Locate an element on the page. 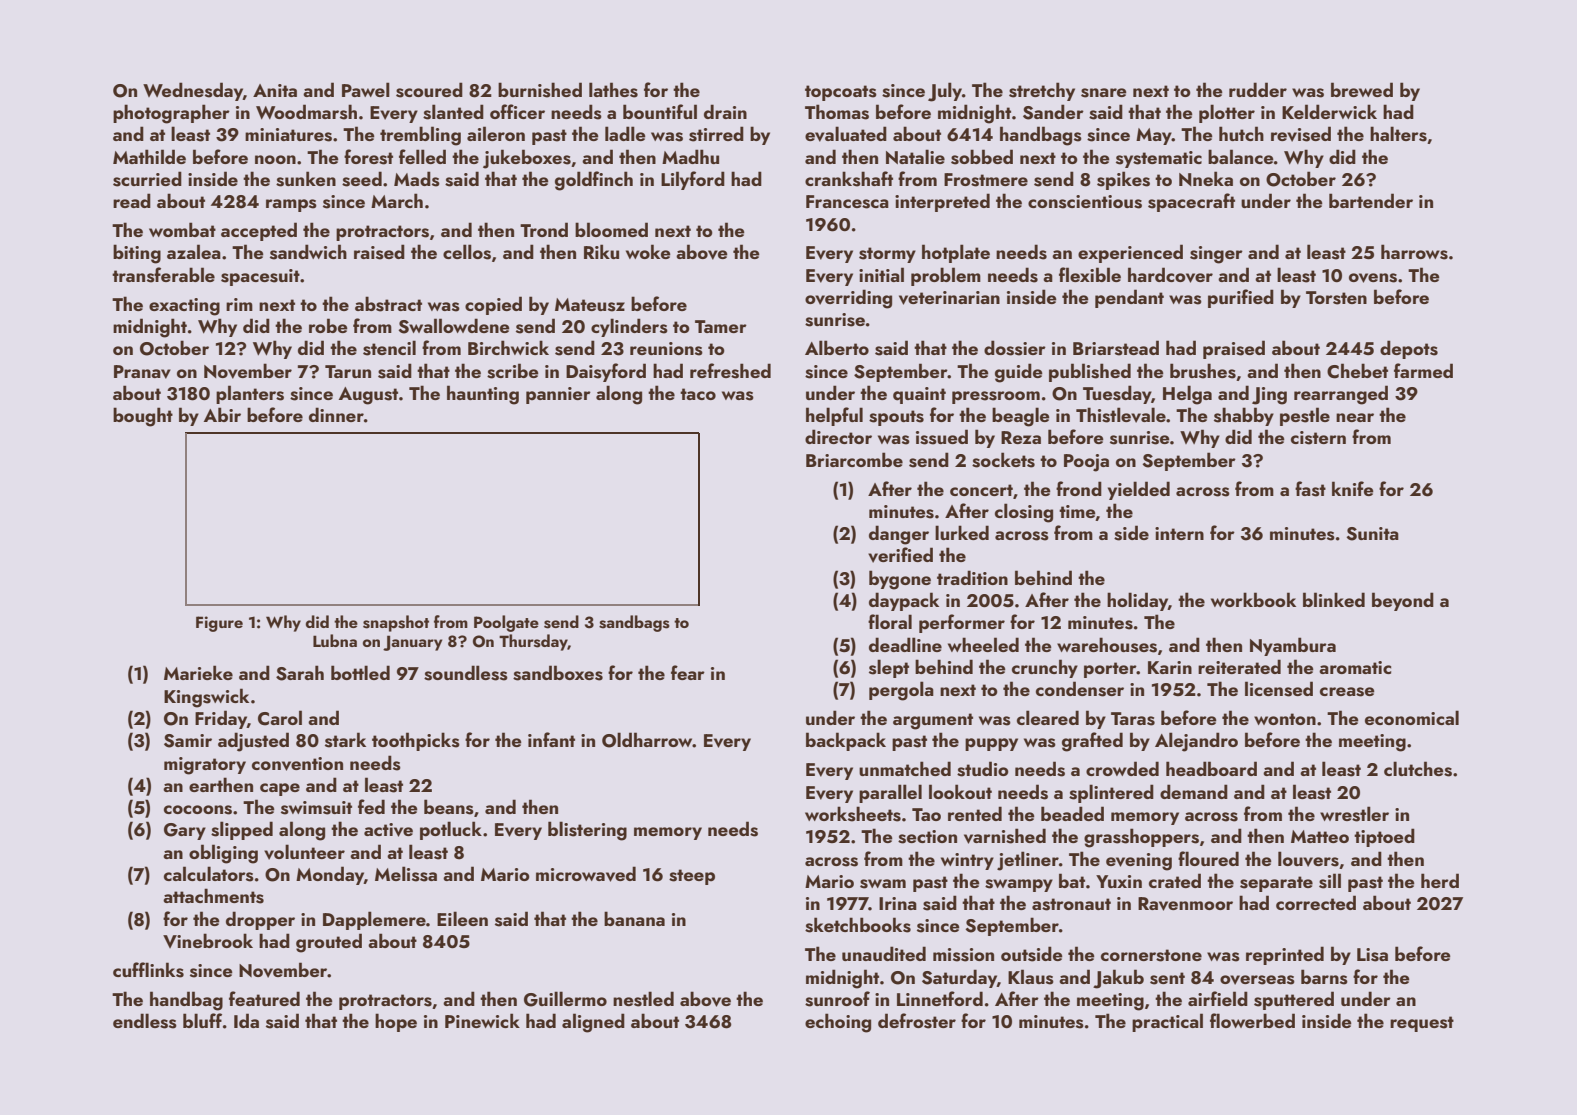 The height and width of the document is (1115, 1577). tradition is located at coordinates (972, 577).
